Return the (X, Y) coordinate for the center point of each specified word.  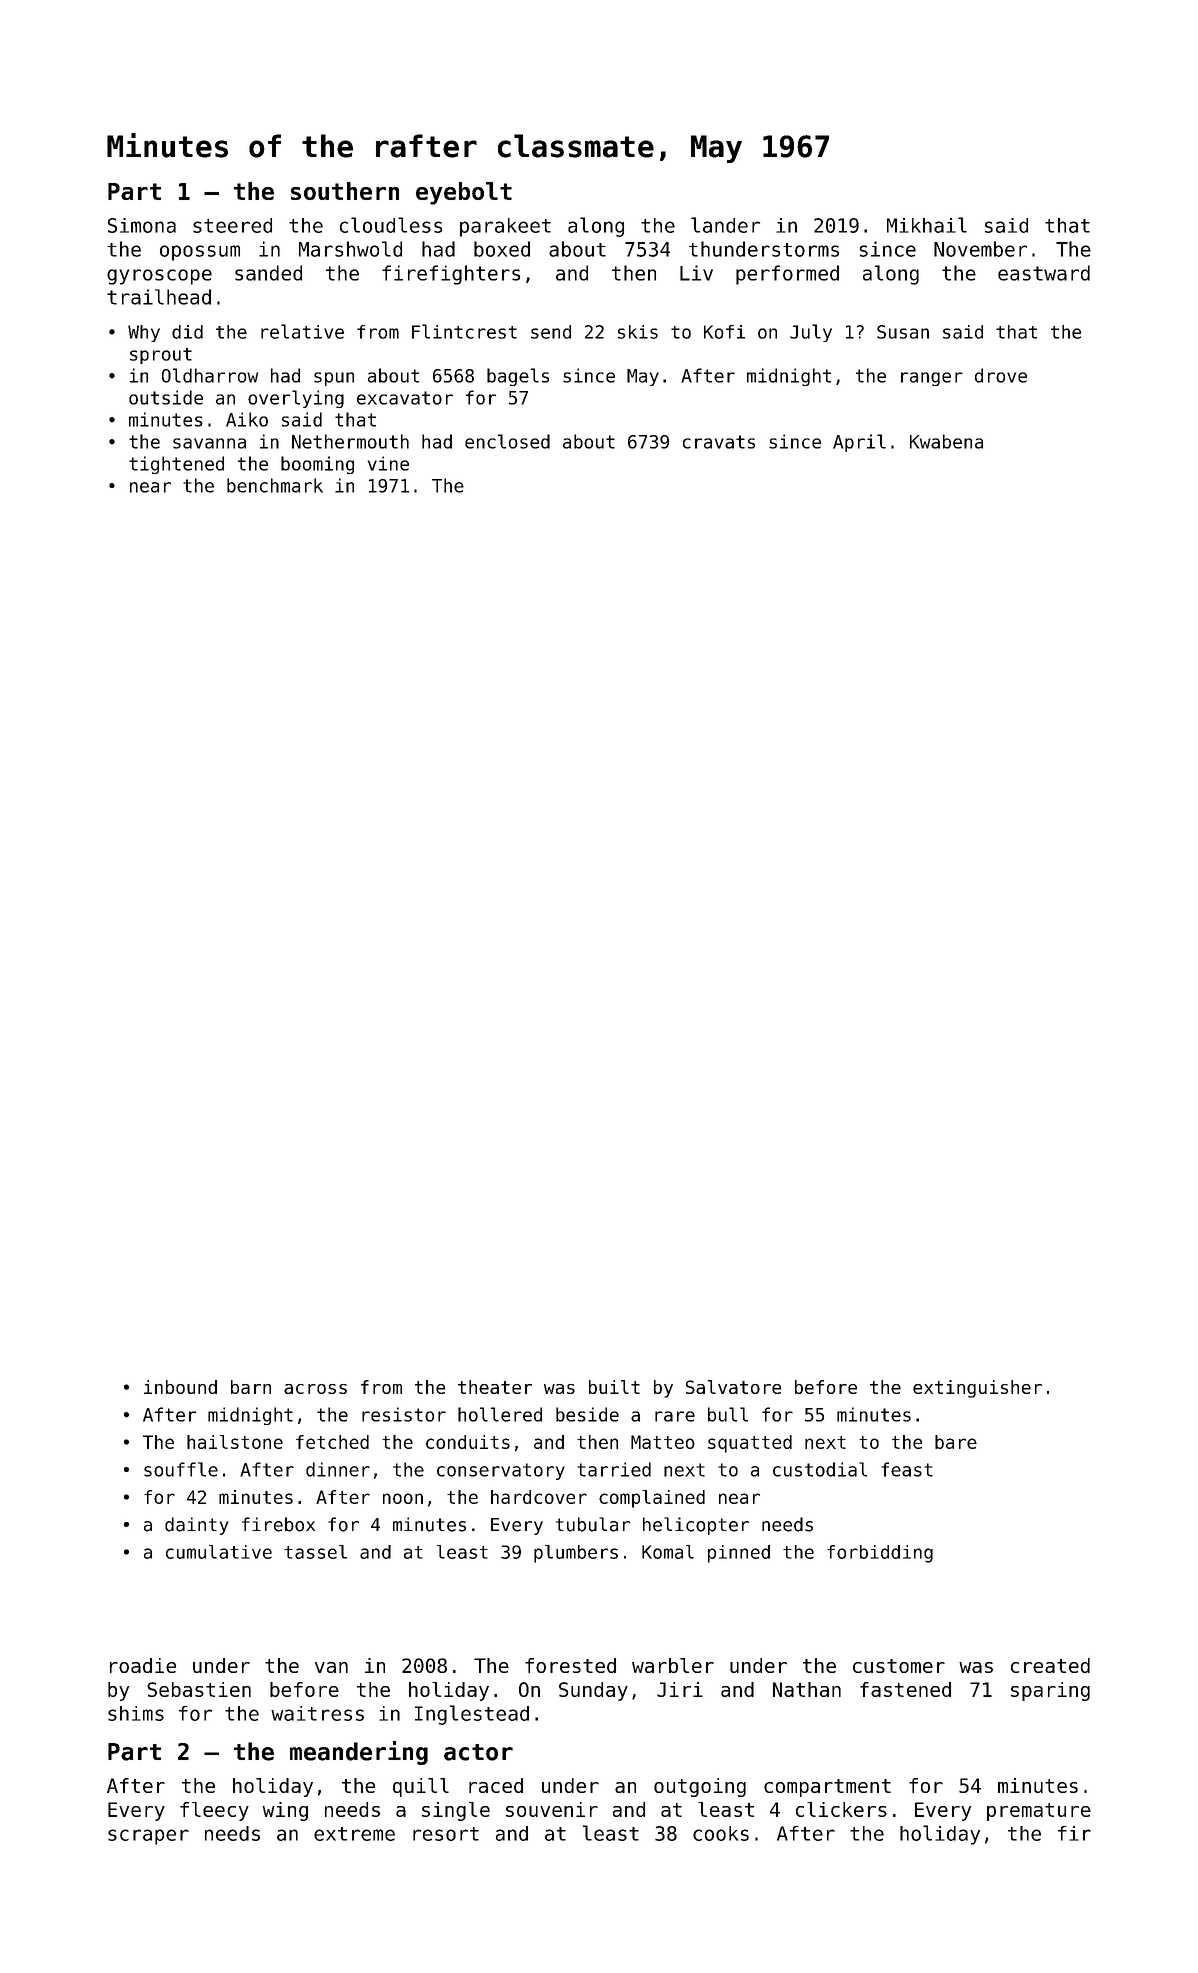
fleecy (214, 1811)
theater (495, 1387)
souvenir (552, 1809)
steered (232, 225)
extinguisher (977, 1389)
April (859, 443)
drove (1001, 375)
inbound (180, 1387)
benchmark (275, 485)
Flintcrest (464, 331)
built (614, 1387)
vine (388, 463)
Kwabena (946, 441)
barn (251, 1387)
